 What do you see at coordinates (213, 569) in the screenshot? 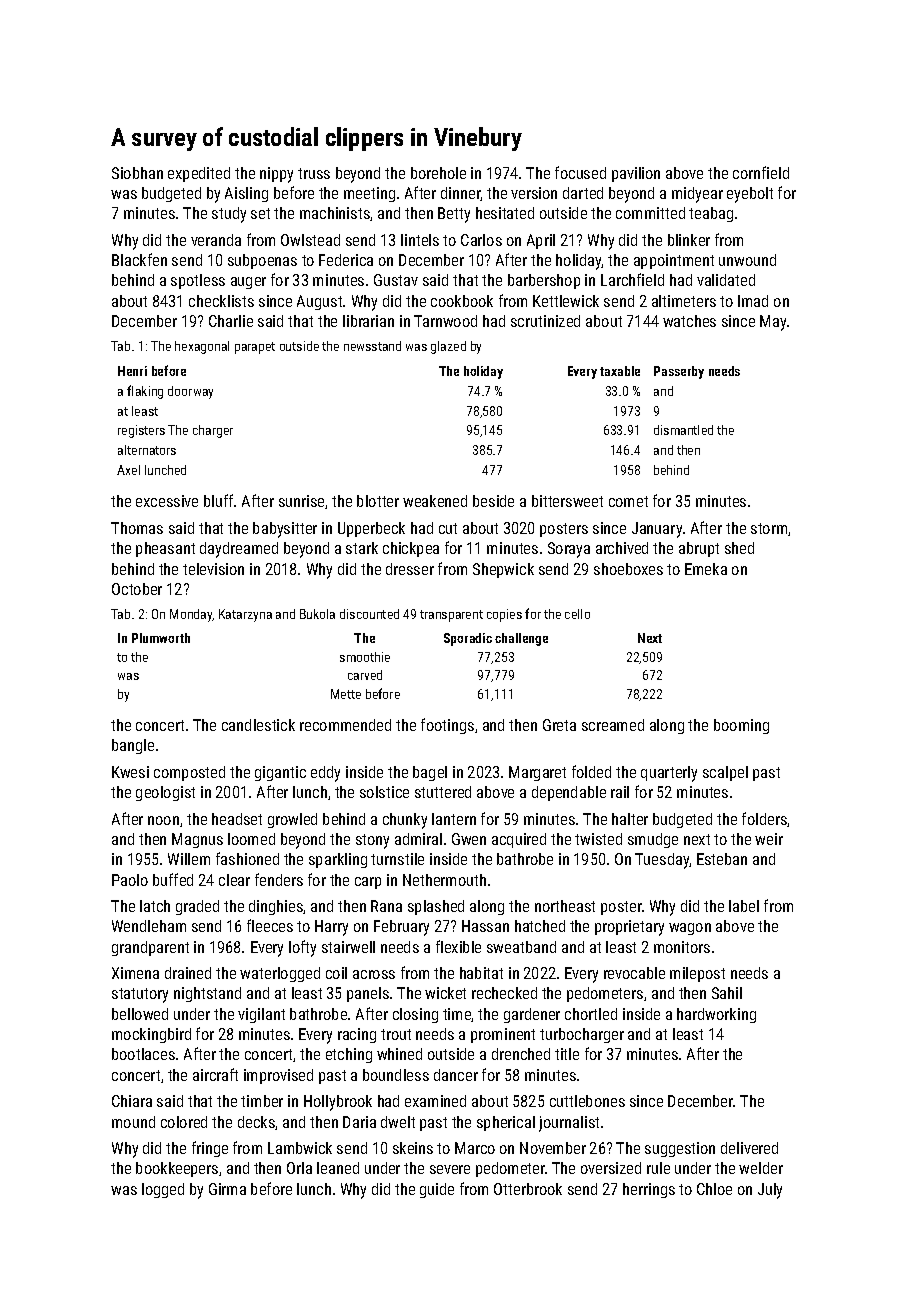
I see `television` at bounding box center [213, 569].
